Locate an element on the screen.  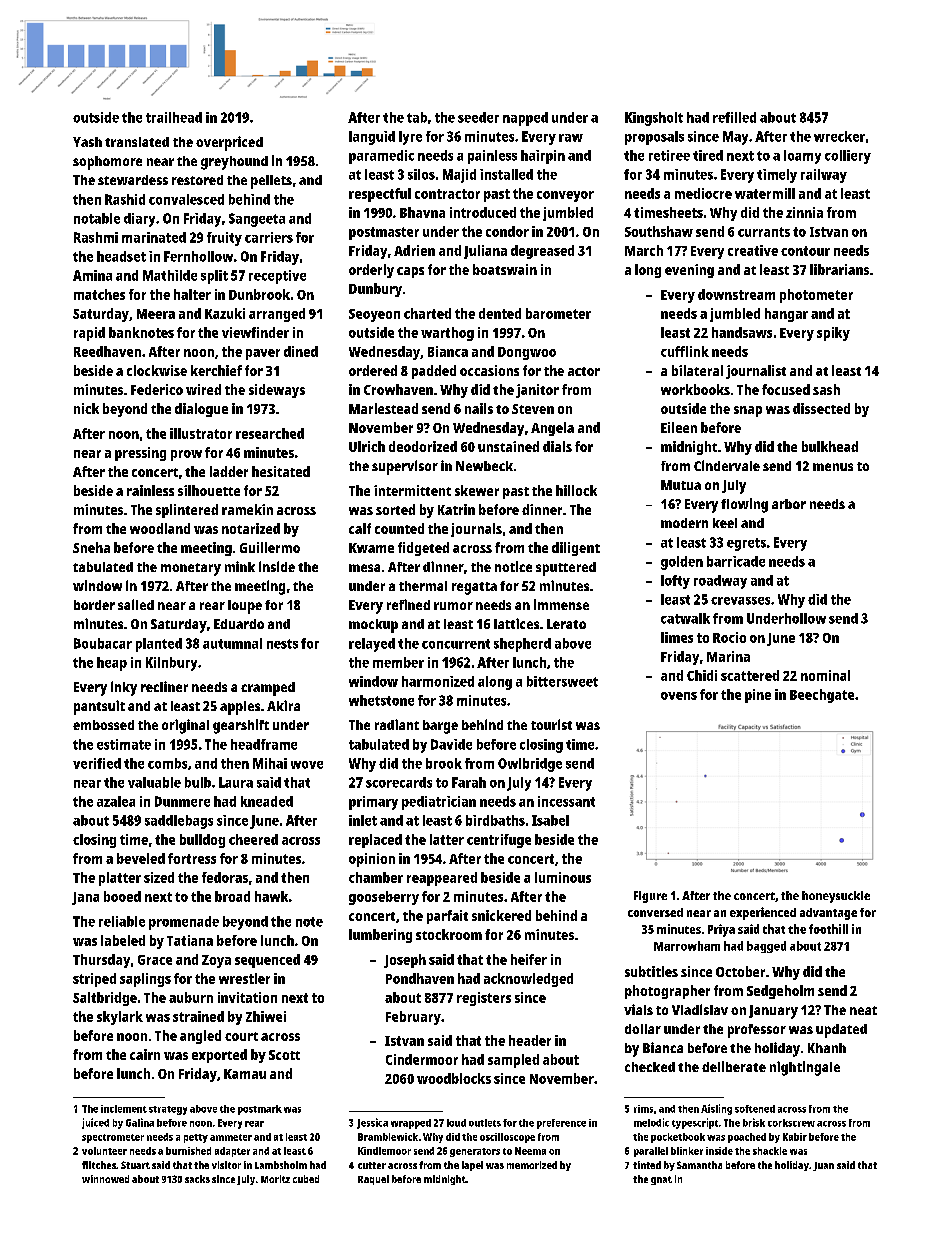
intermittent is located at coordinates (412, 490).
